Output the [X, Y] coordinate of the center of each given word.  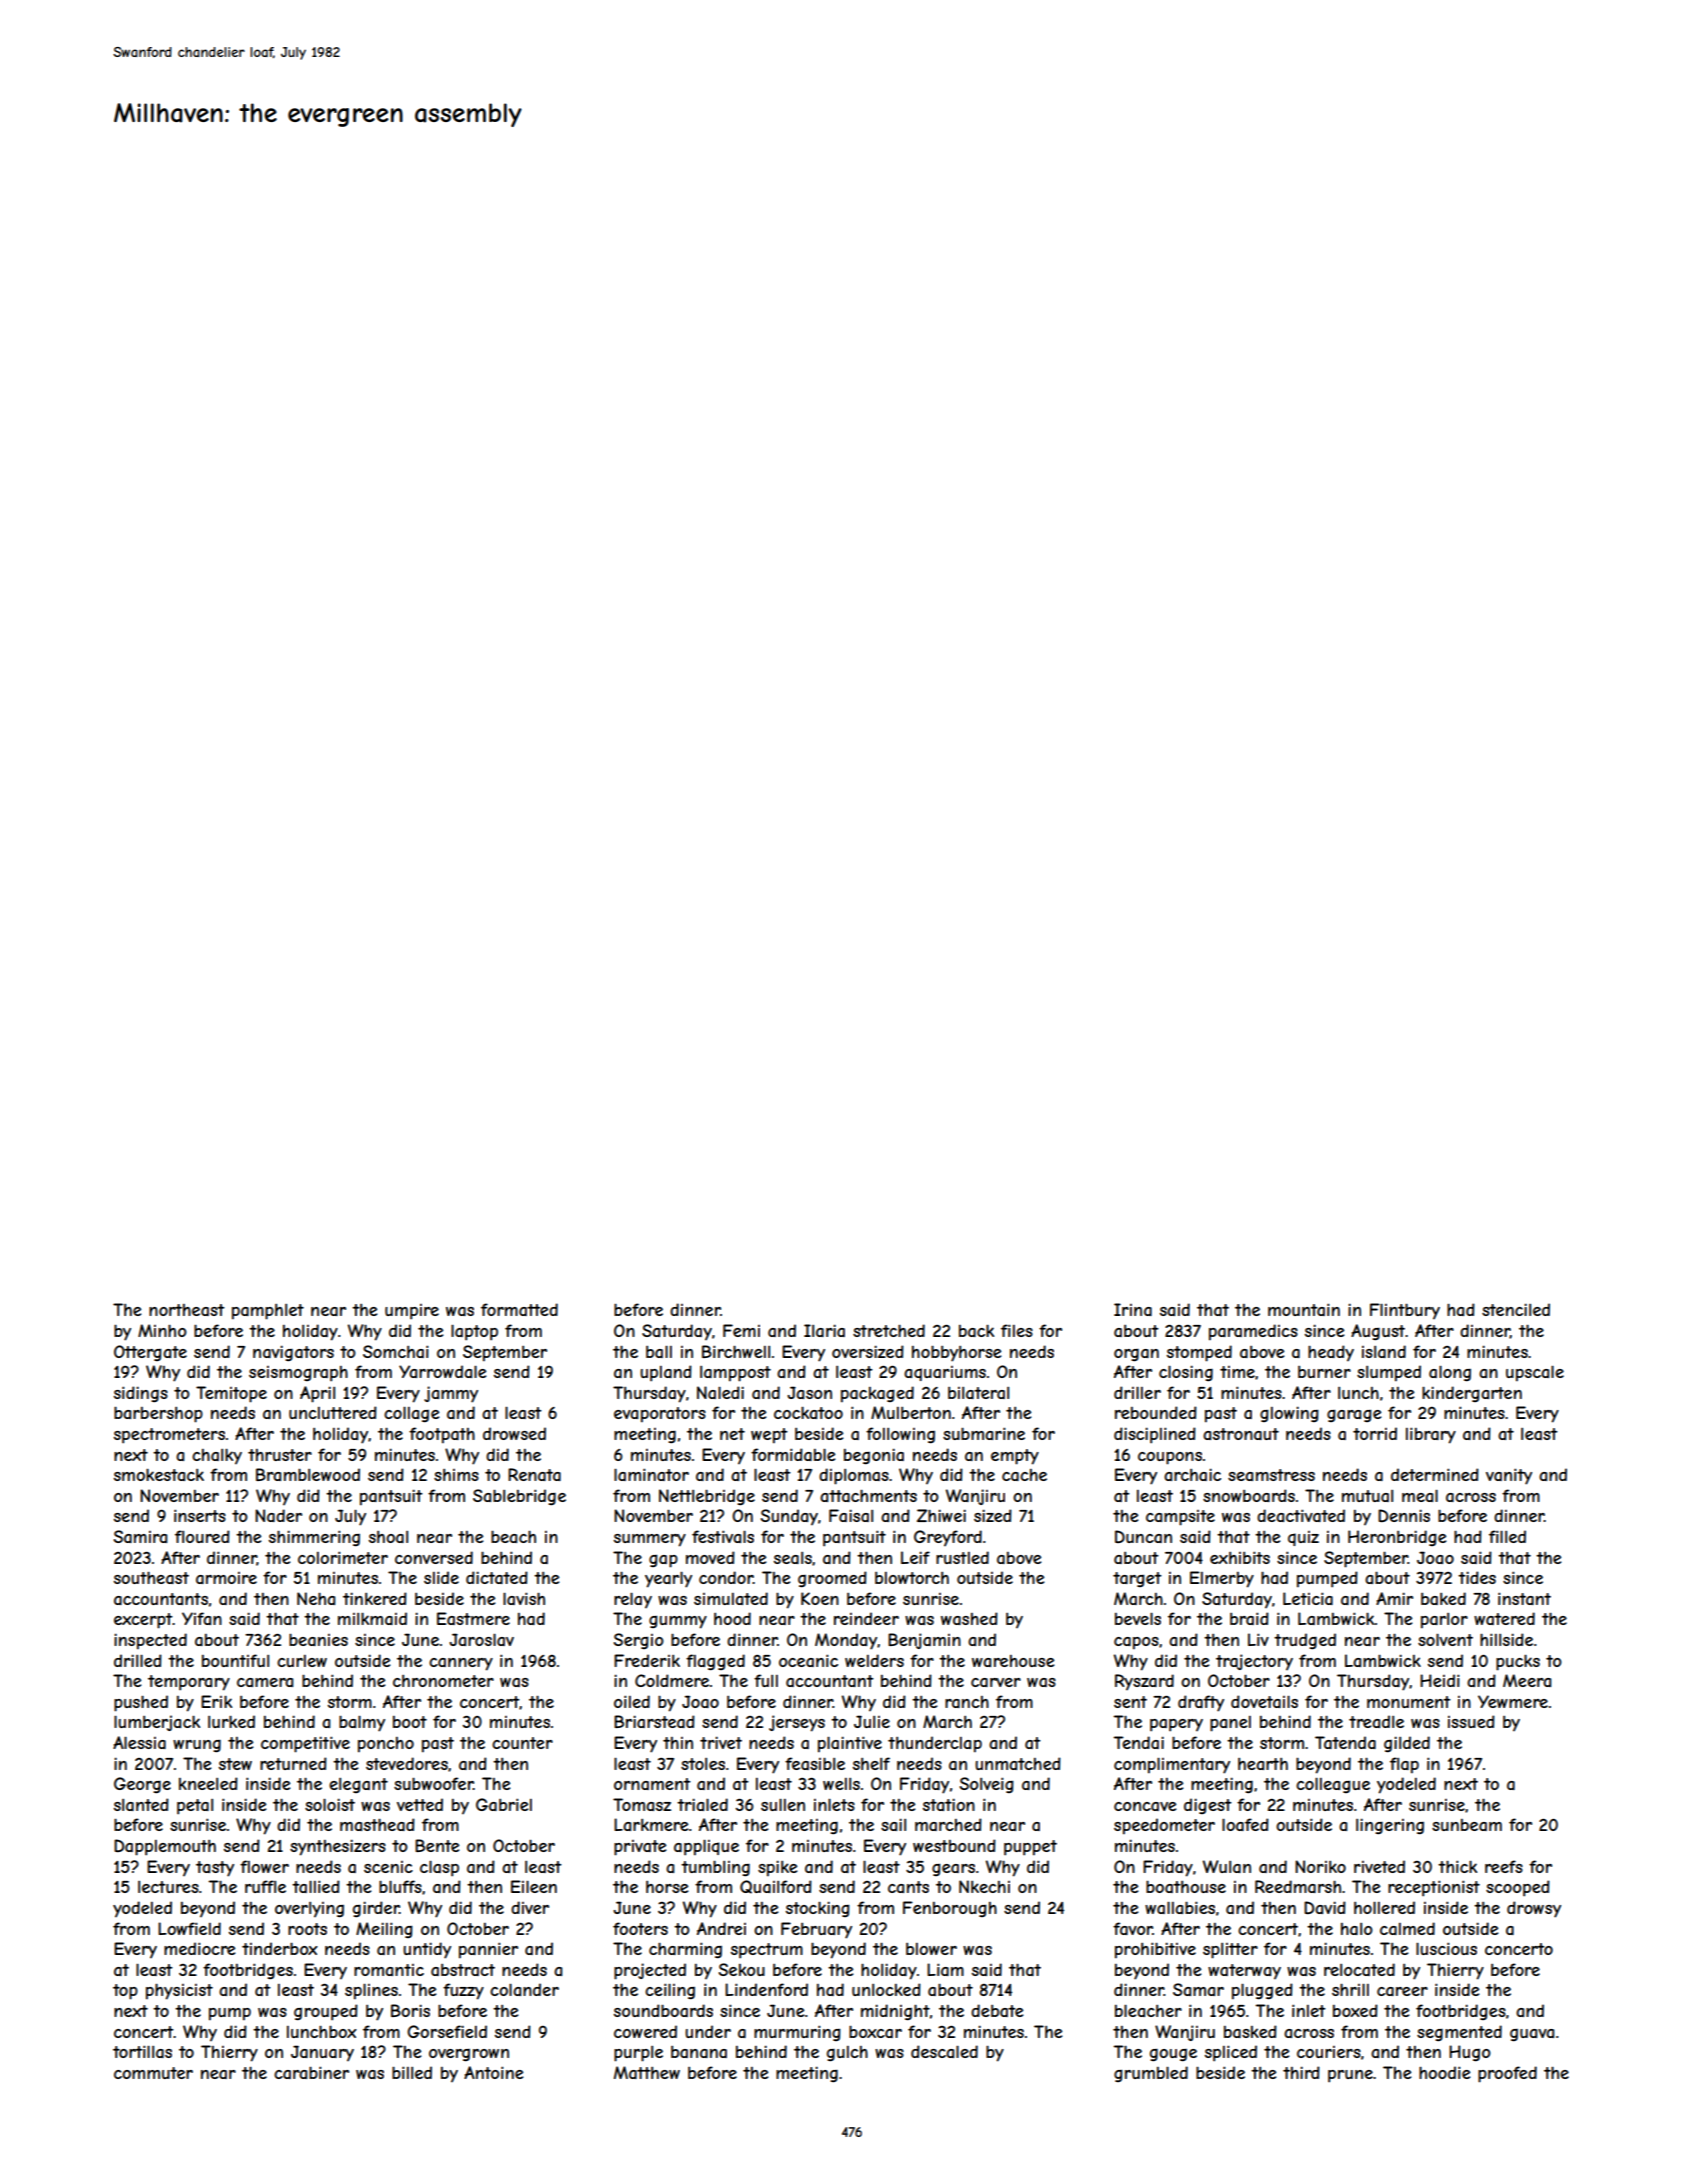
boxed [1355, 2010]
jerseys [797, 1723]
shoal [388, 1537]
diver [530, 1907]
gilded [1407, 1744]
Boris [410, 2010]
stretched [889, 1330]
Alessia [139, 1742]
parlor [1444, 1621]
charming [685, 1950]
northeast [187, 1310]
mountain [1304, 1309]
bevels [1138, 1618]
